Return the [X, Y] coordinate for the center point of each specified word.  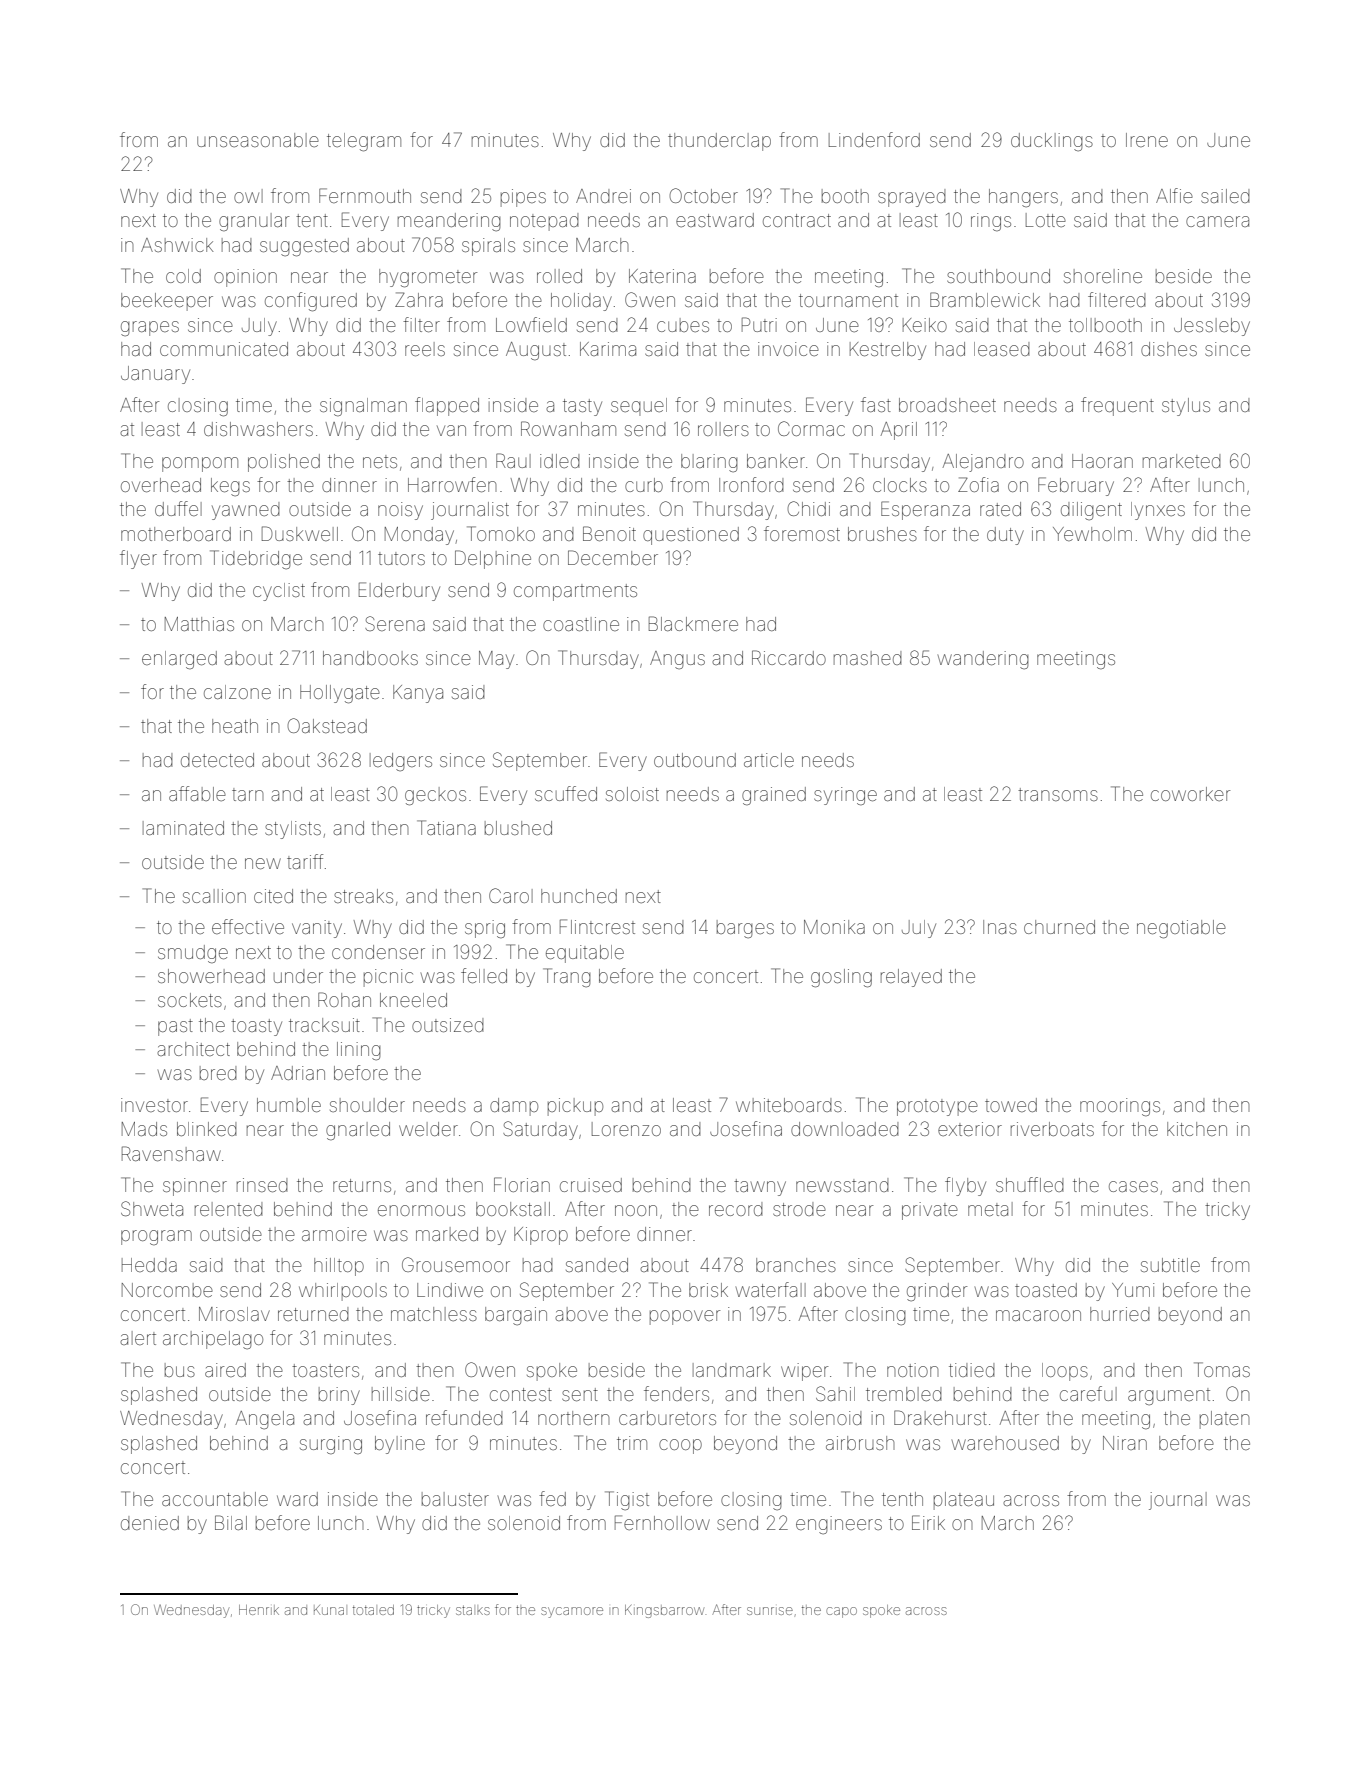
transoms [1058, 794]
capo [841, 1612]
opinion [245, 278]
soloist [632, 794]
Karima [608, 349]
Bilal [231, 1522]
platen [1224, 1420]
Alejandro [983, 463]
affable [197, 793]
